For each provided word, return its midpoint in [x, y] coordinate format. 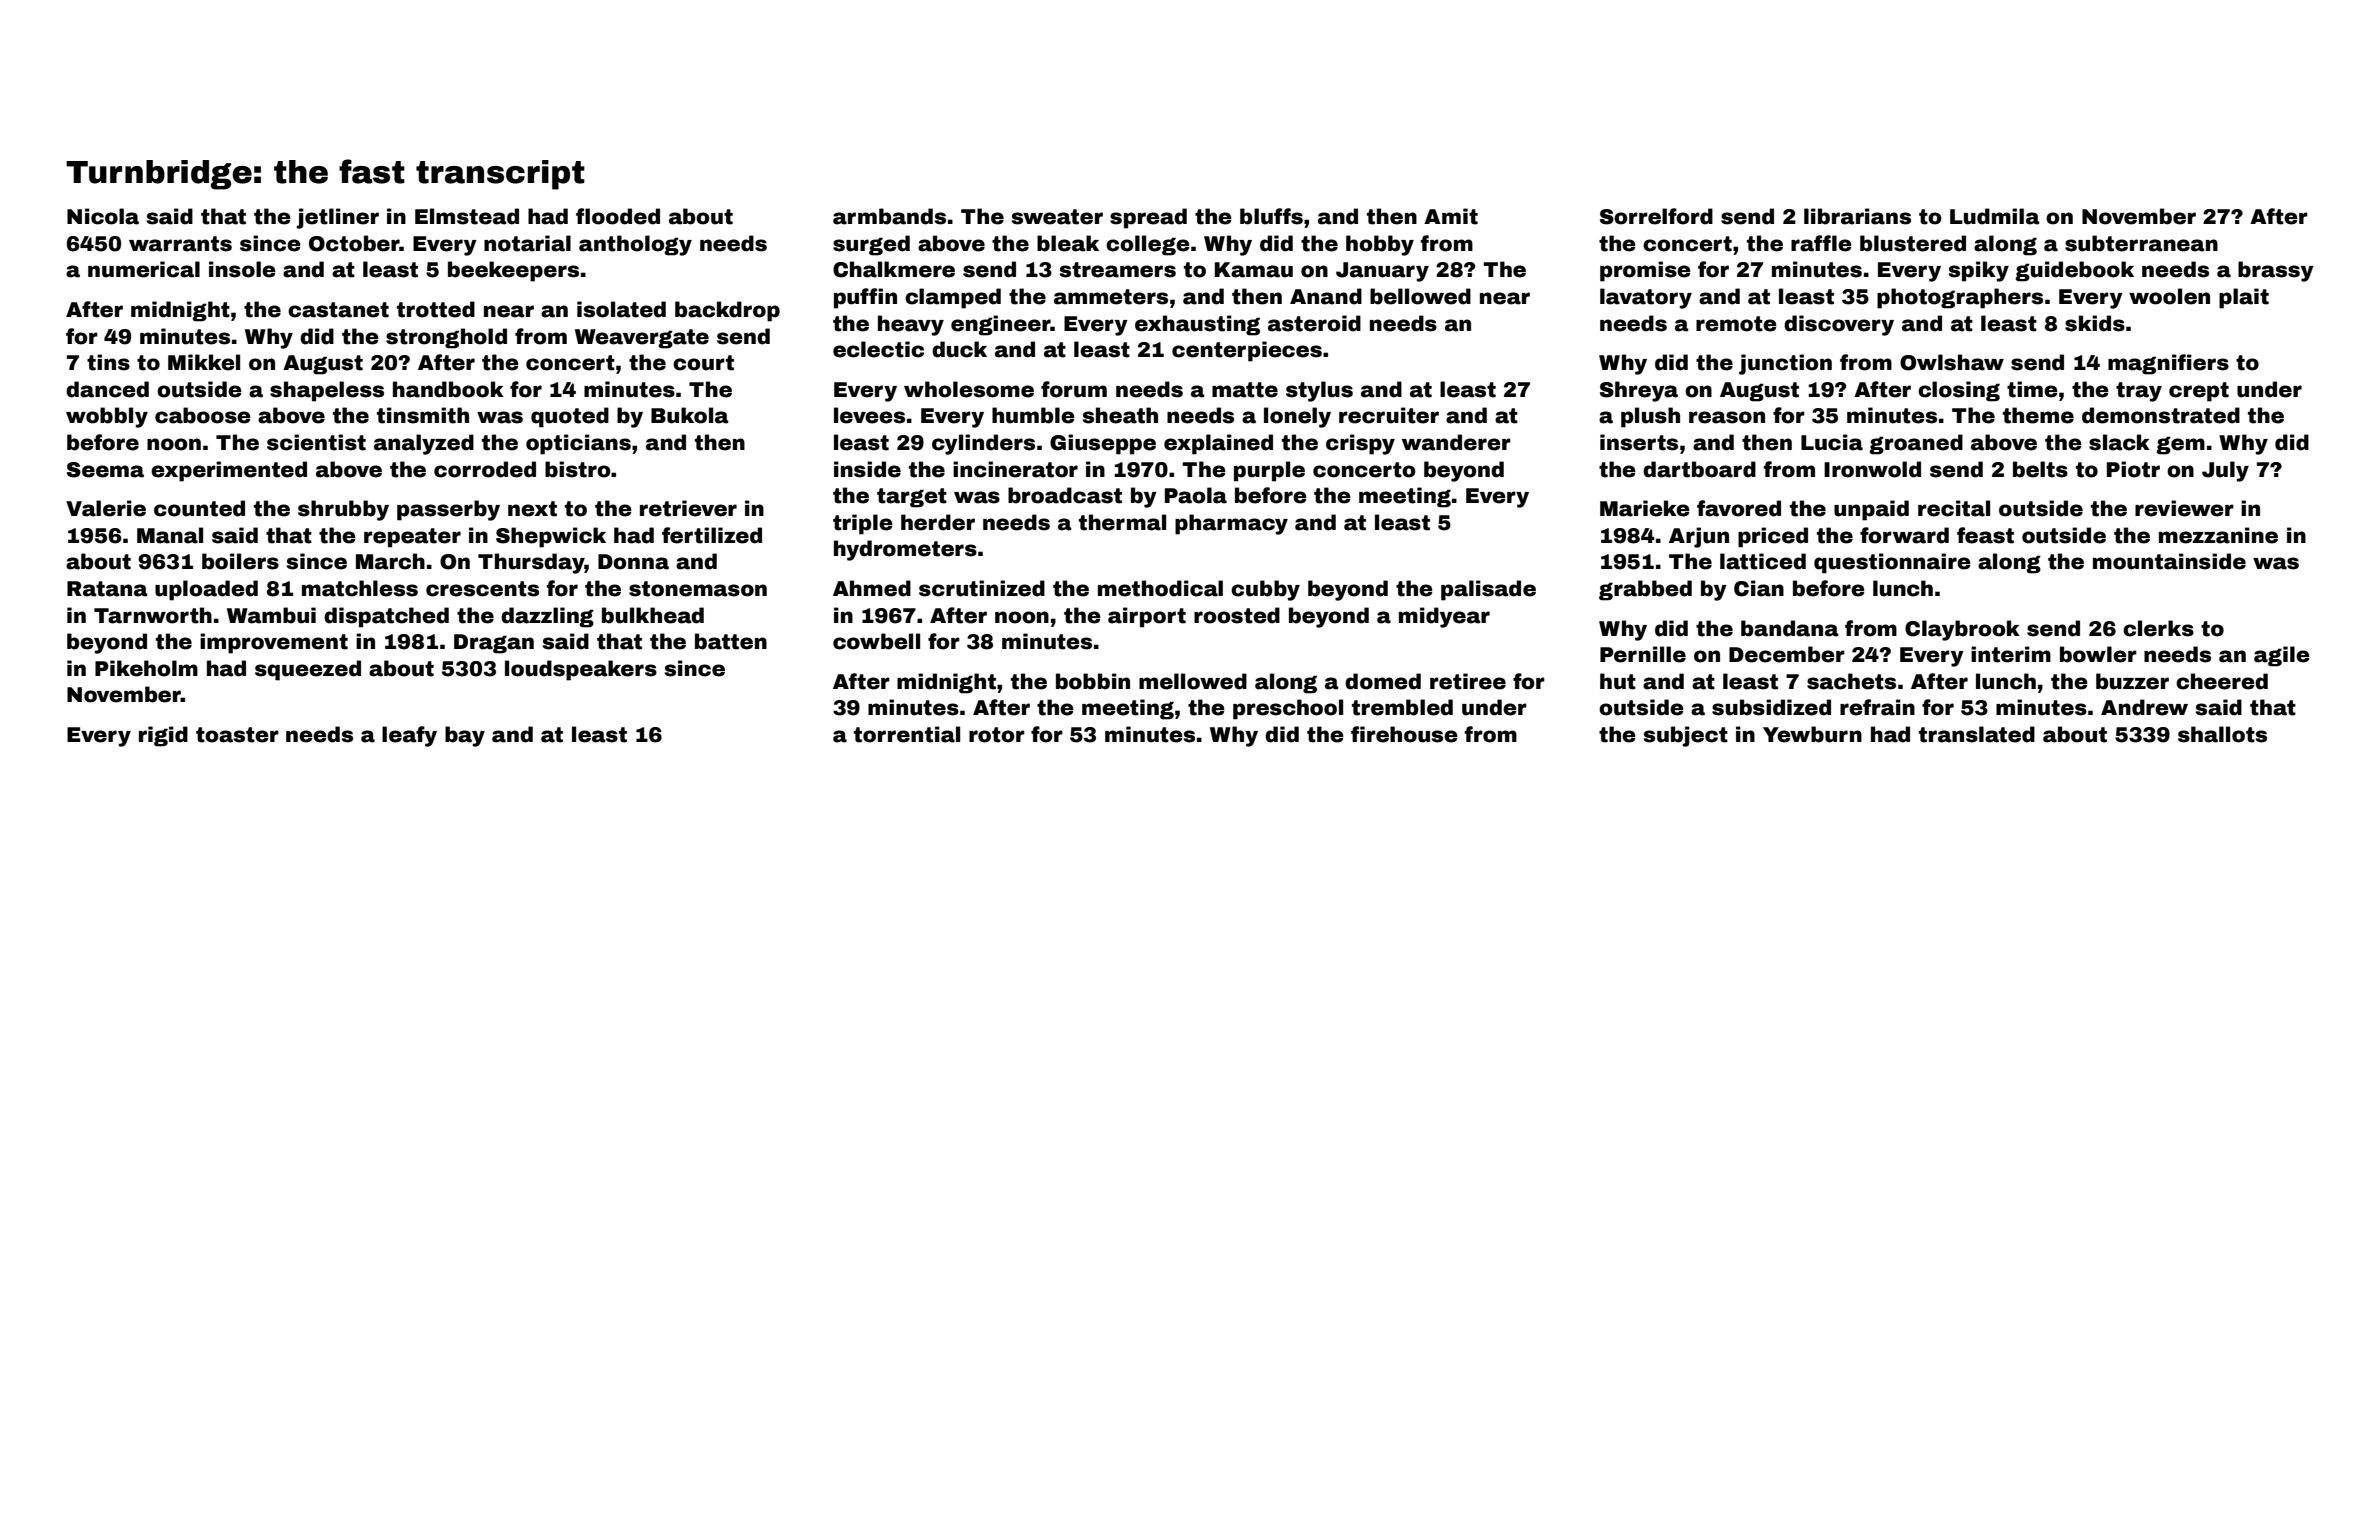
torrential [907, 734]
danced [107, 389]
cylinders [983, 444]
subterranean [2141, 243]
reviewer [2184, 508]
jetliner [337, 218]
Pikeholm [146, 668]
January [1382, 272]
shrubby [343, 510]
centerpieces [1247, 351]
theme [2038, 415]
